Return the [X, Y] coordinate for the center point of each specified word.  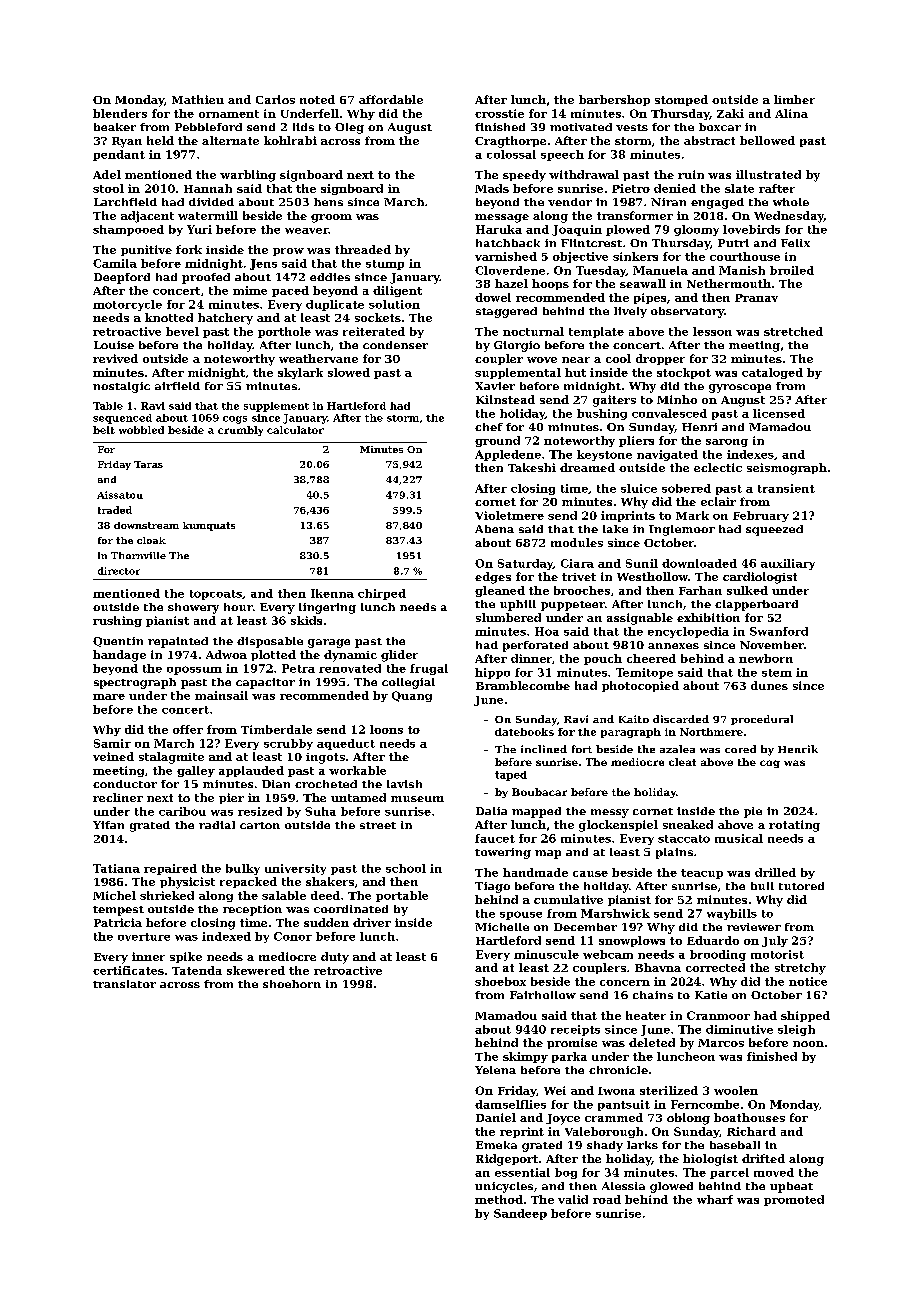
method [499, 1199]
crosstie [499, 113]
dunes [769, 685]
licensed [779, 413]
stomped [681, 100]
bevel [182, 331]
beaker [115, 127]
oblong [688, 1119]
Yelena [495, 1070]
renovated [350, 668]
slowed [349, 372]
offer [188, 729]
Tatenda [197, 970]
